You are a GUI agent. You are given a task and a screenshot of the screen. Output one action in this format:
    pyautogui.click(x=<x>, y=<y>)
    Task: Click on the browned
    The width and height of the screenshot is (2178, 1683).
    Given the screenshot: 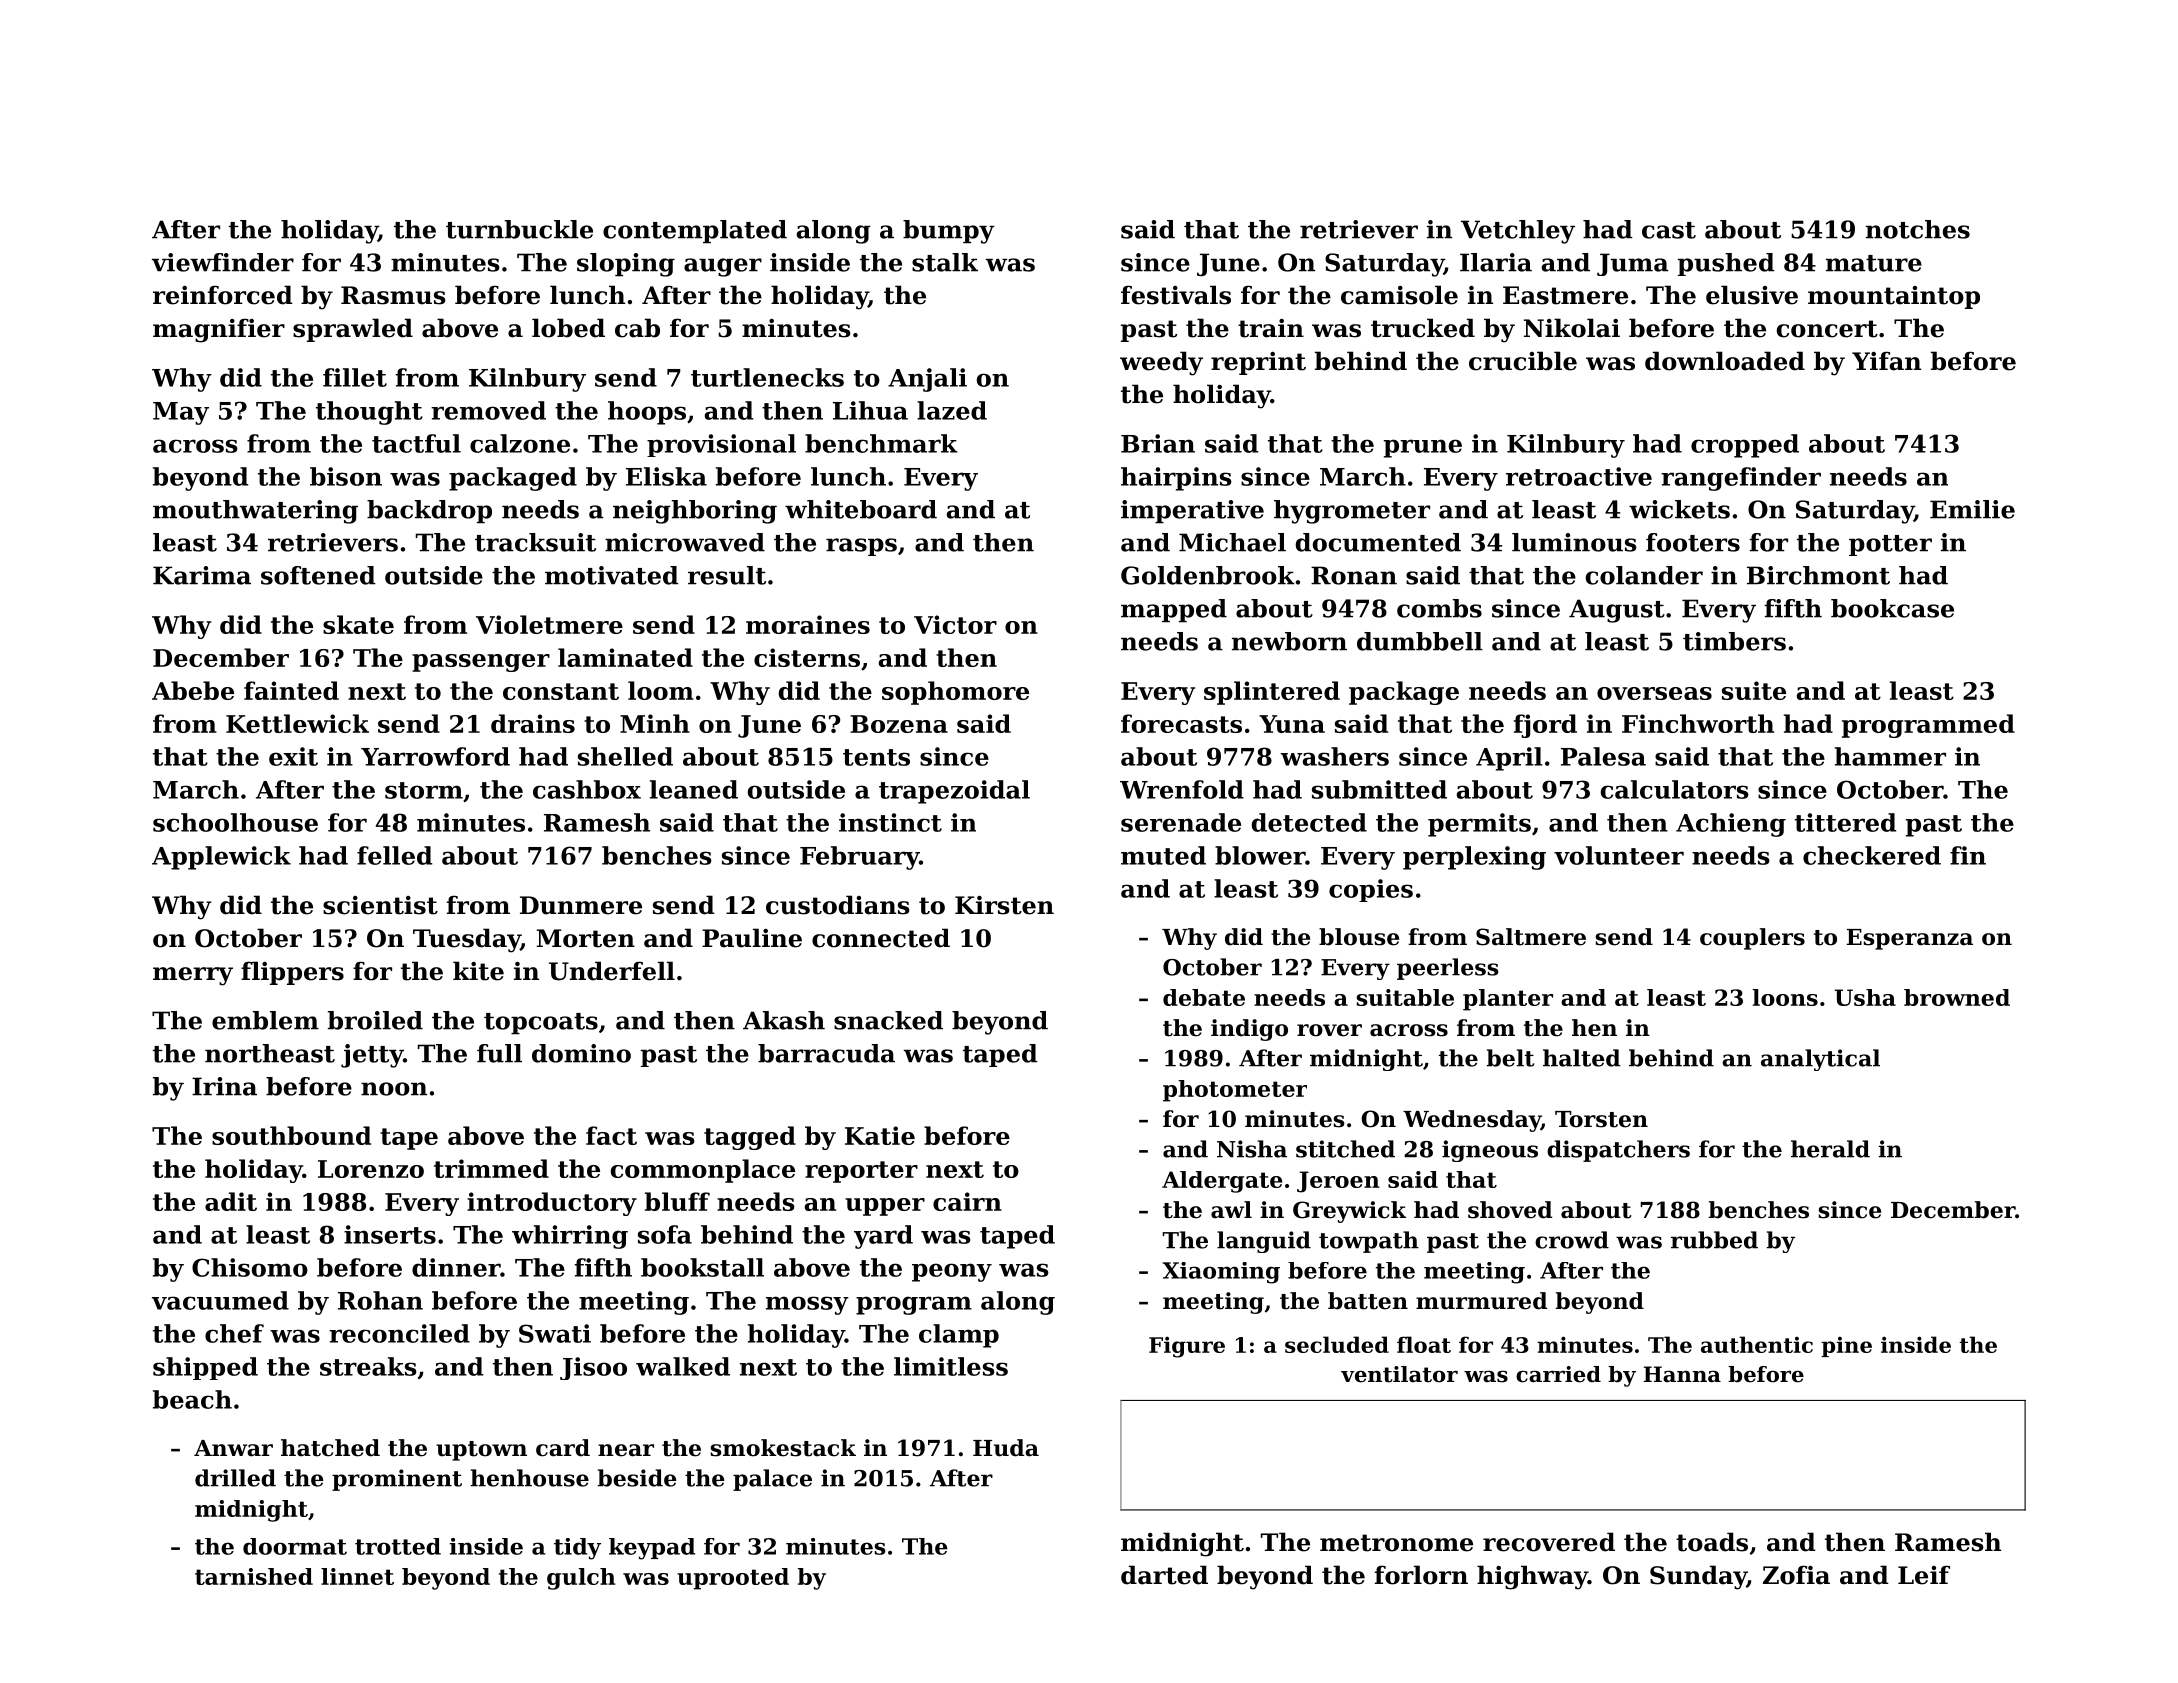 What is the action you would take?
    pyautogui.click(x=1957, y=997)
